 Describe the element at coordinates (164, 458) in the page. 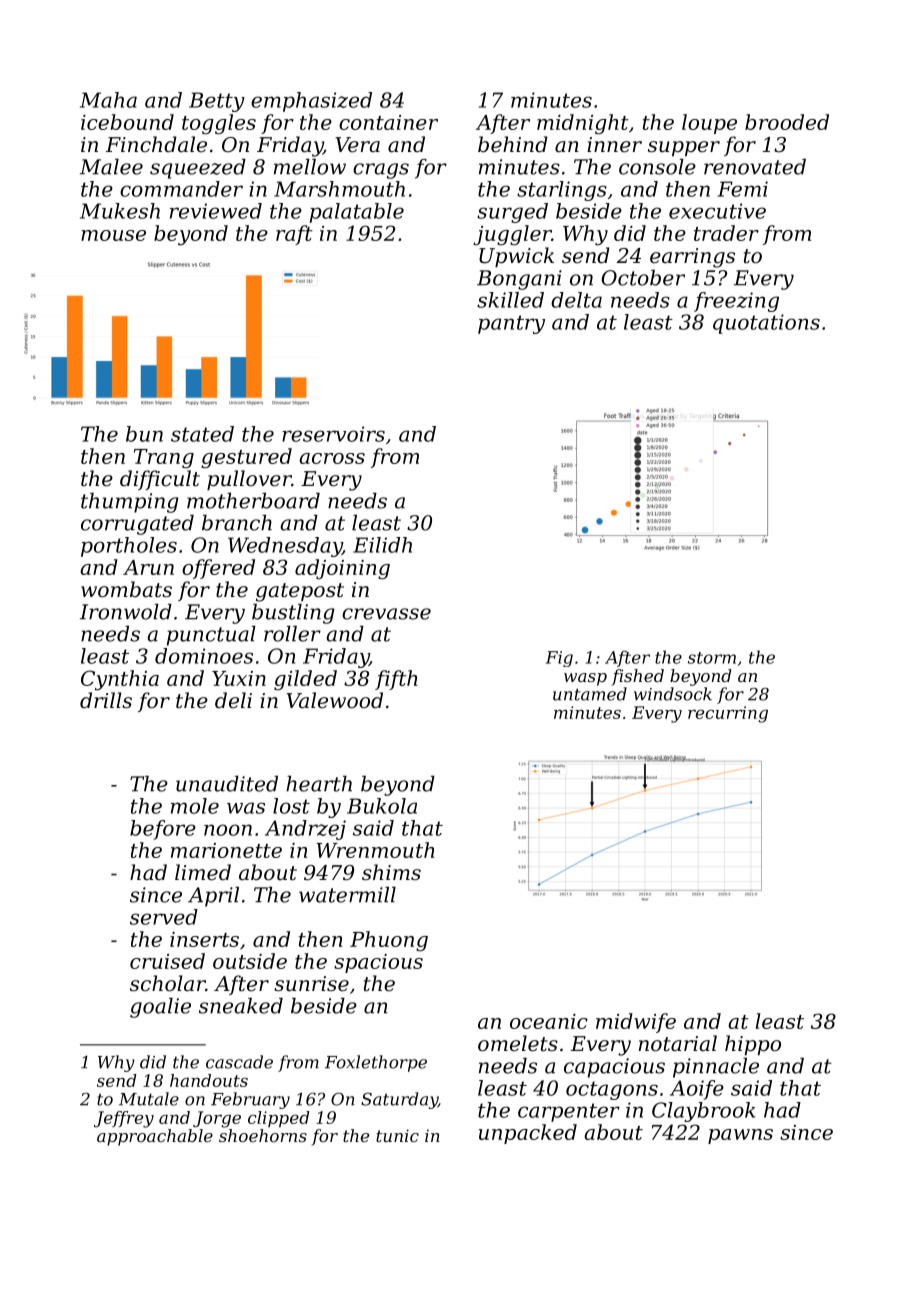

I see `Trang` at that location.
